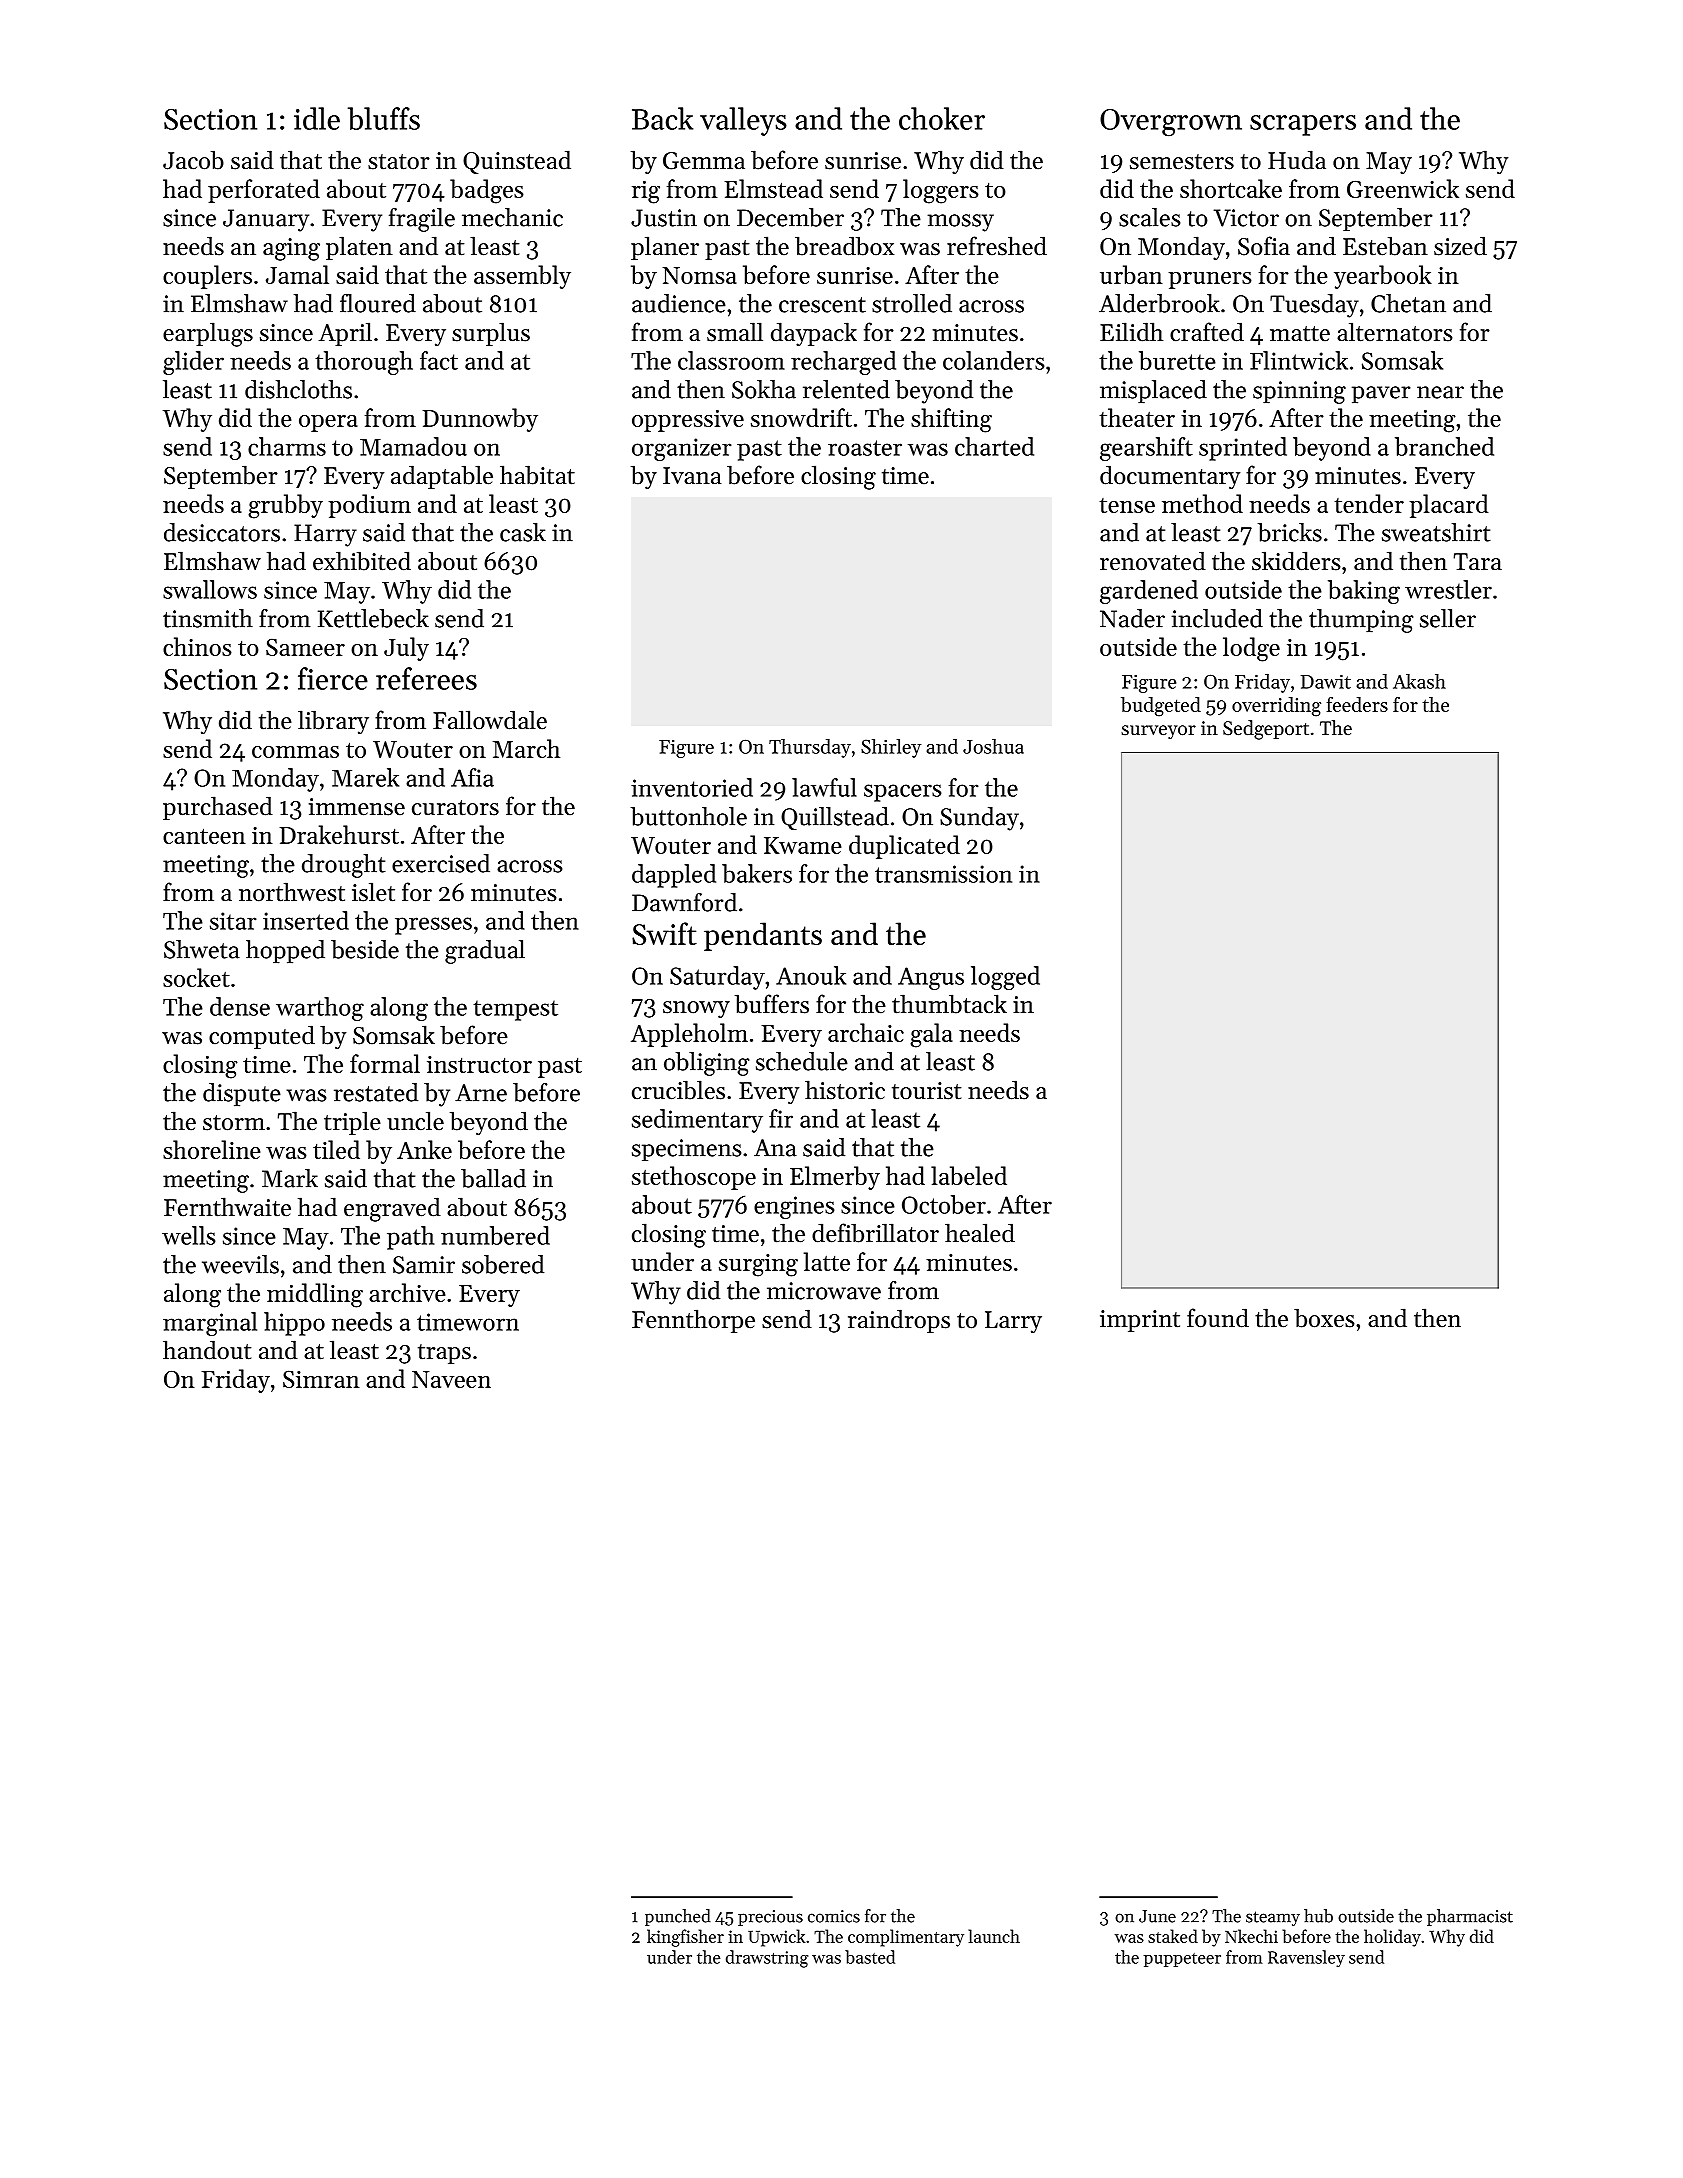 Image resolution: width=1683 pixels, height=2178 pixels. I want to click on found, so click(1218, 1318).
